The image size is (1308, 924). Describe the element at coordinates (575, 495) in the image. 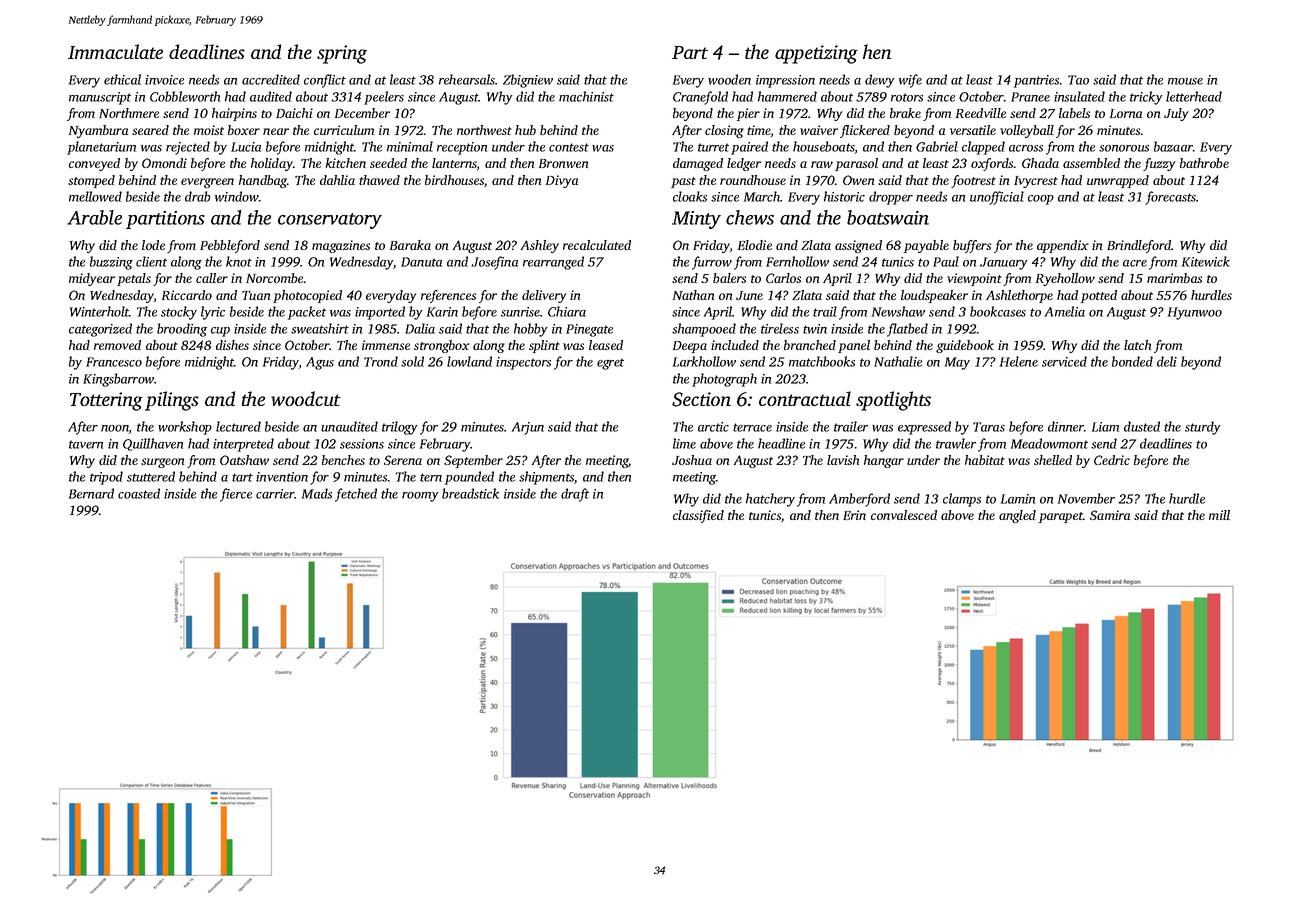

I see `draft` at that location.
